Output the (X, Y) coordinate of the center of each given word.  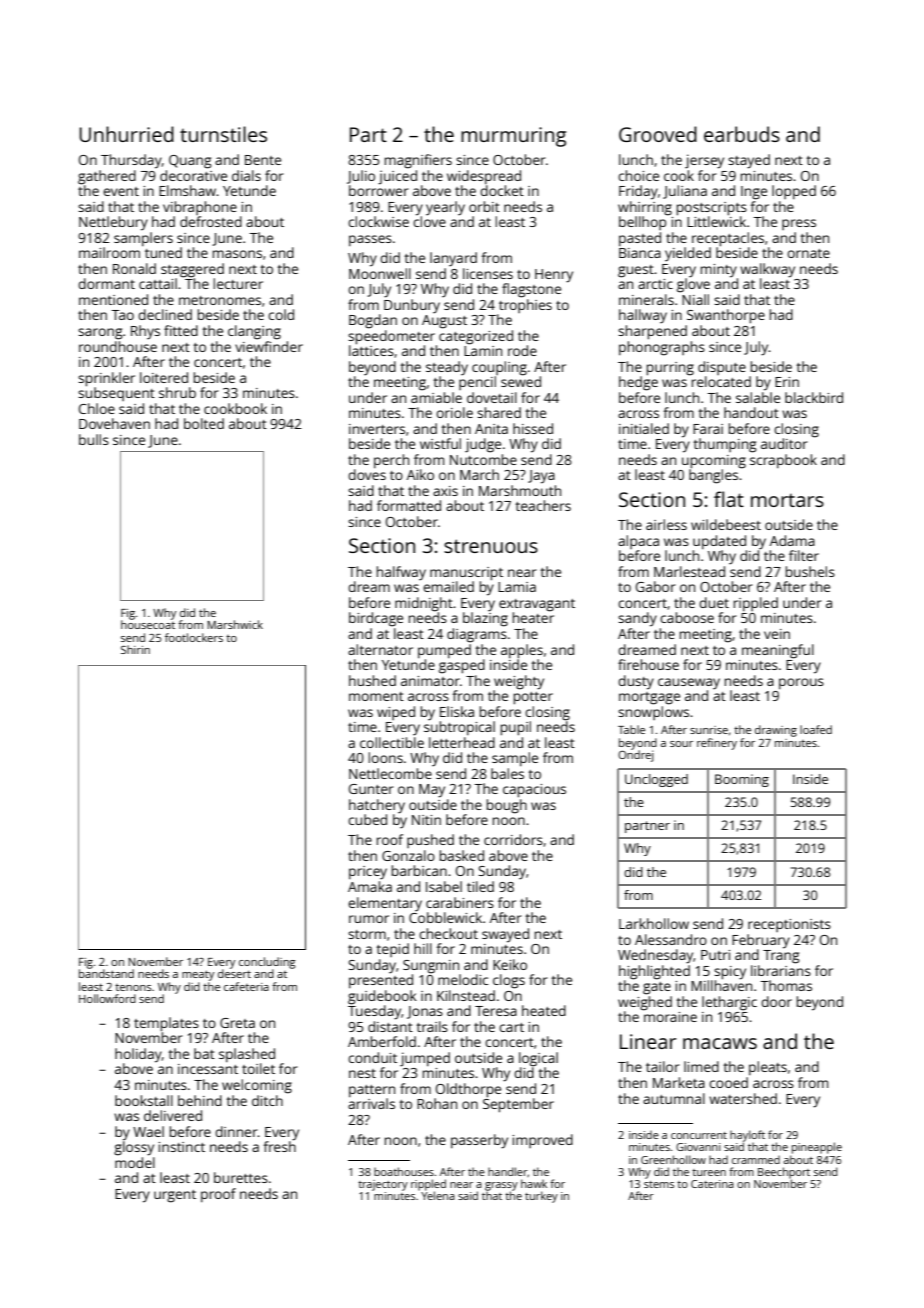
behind (200, 1100)
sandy (637, 619)
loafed (816, 729)
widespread (484, 177)
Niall (695, 299)
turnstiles (223, 134)
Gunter (371, 789)
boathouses (404, 1171)
